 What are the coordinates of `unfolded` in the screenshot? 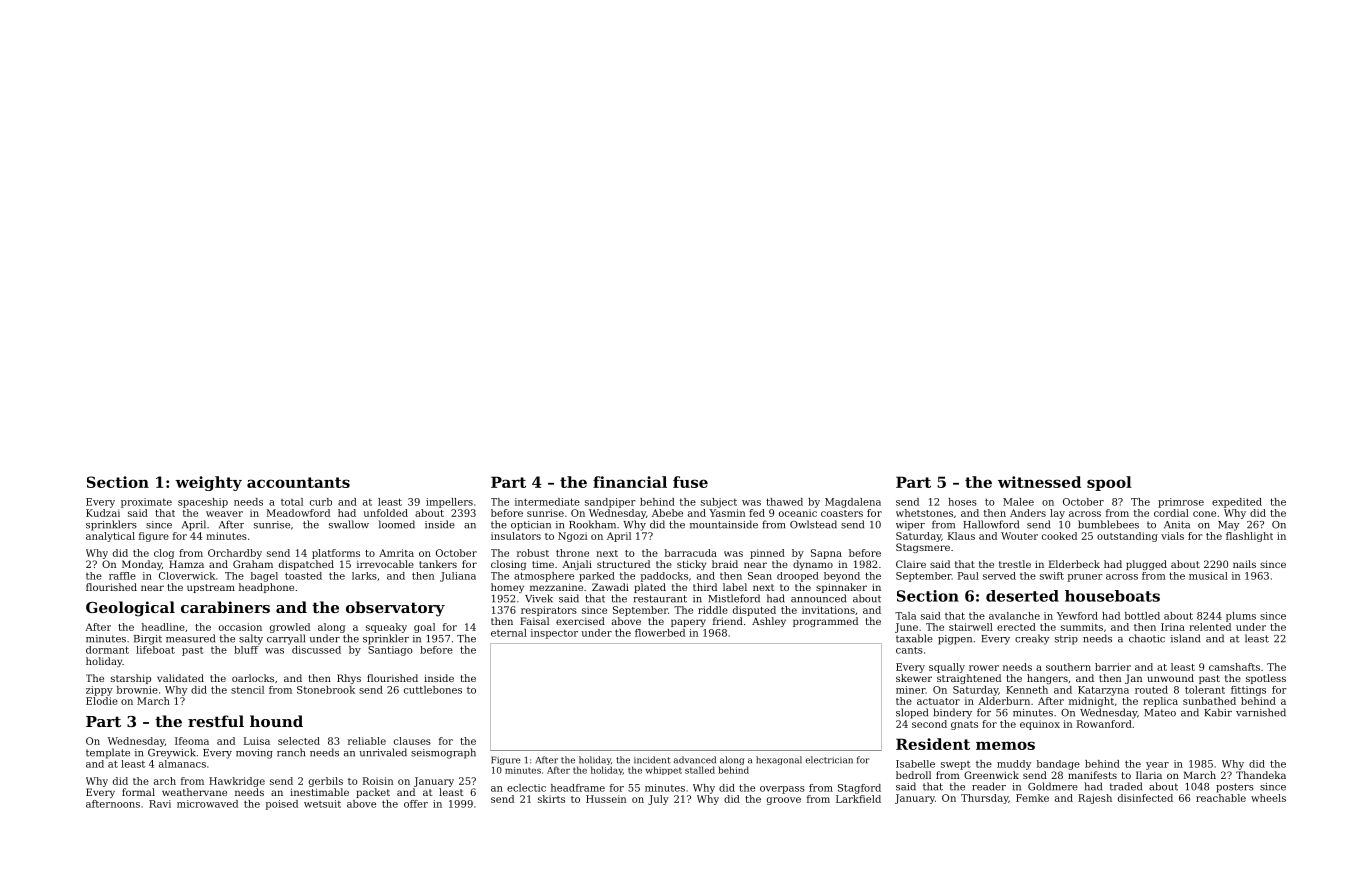 It's located at (386, 513).
